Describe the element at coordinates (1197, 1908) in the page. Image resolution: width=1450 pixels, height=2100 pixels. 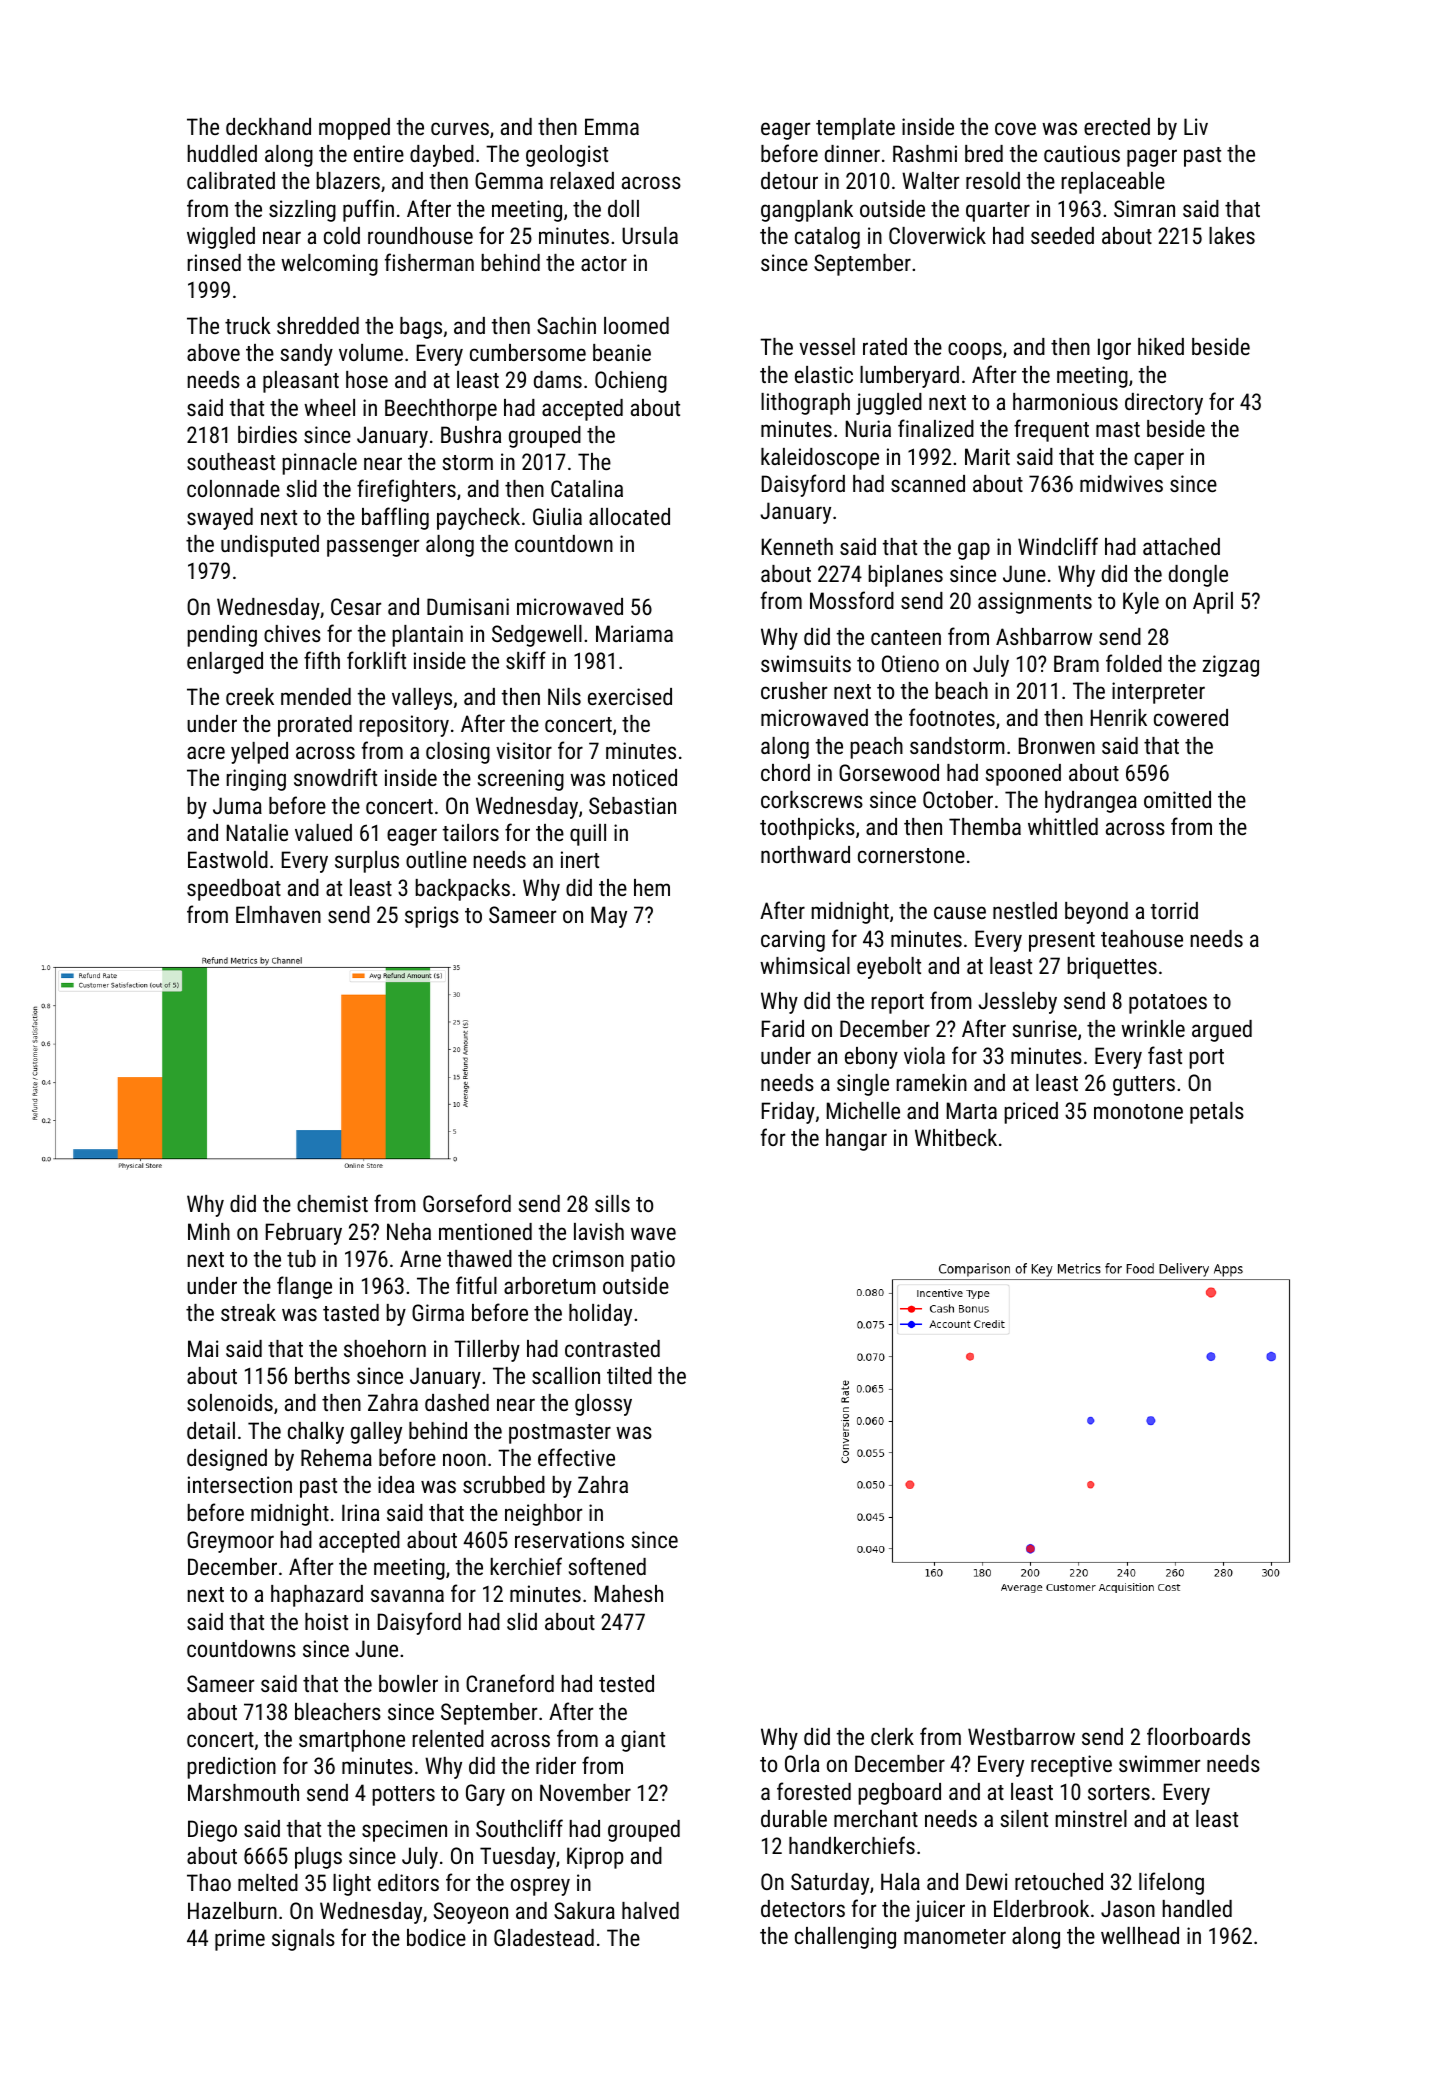
I see `handled` at that location.
